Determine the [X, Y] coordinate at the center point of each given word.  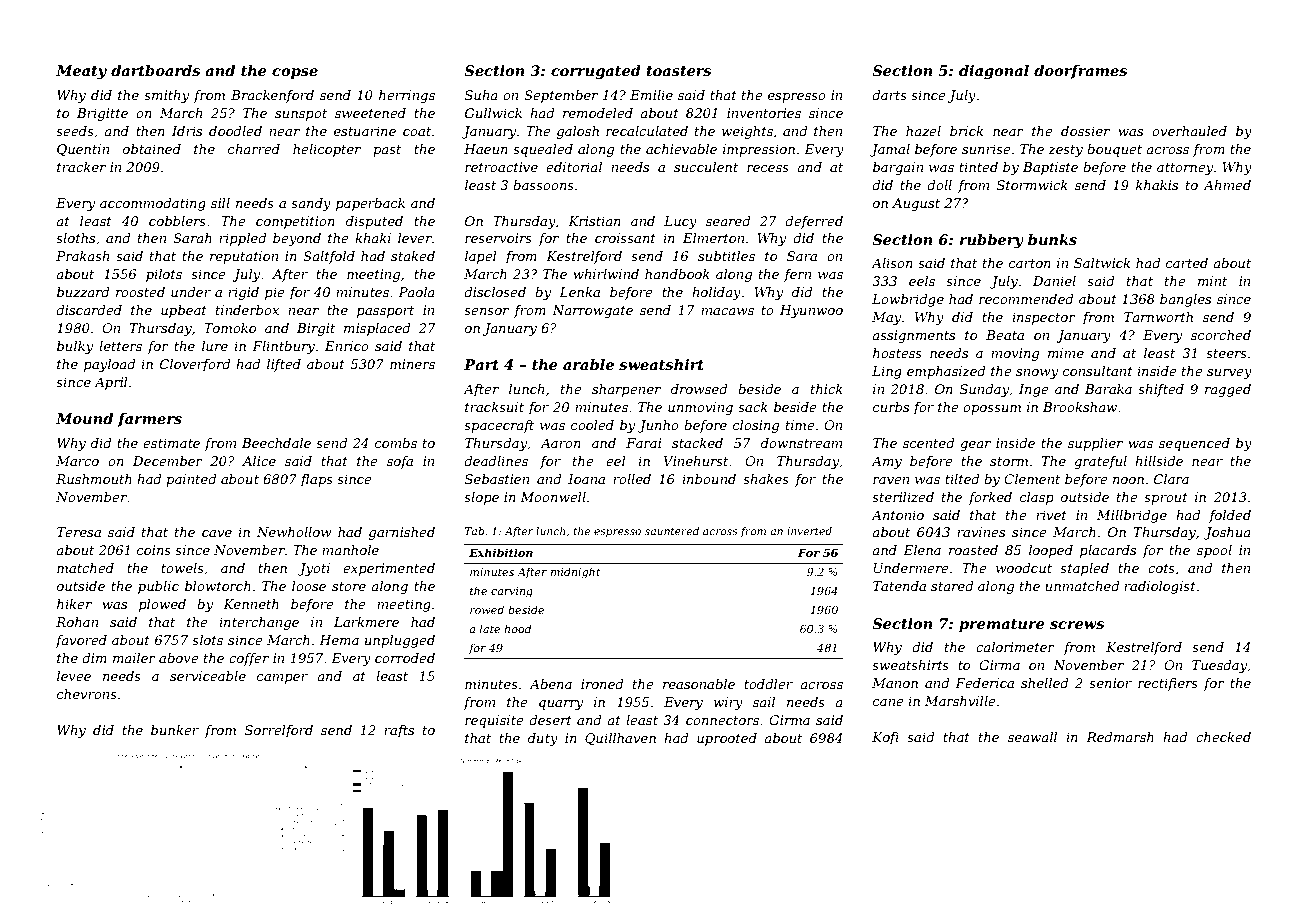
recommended [1026, 299]
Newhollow [294, 532]
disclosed [495, 292]
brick [966, 131]
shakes [766, 479]
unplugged [400, 641]
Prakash [82, 256]
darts [889, 95]
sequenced [1194, 444]
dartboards [155, 70]
